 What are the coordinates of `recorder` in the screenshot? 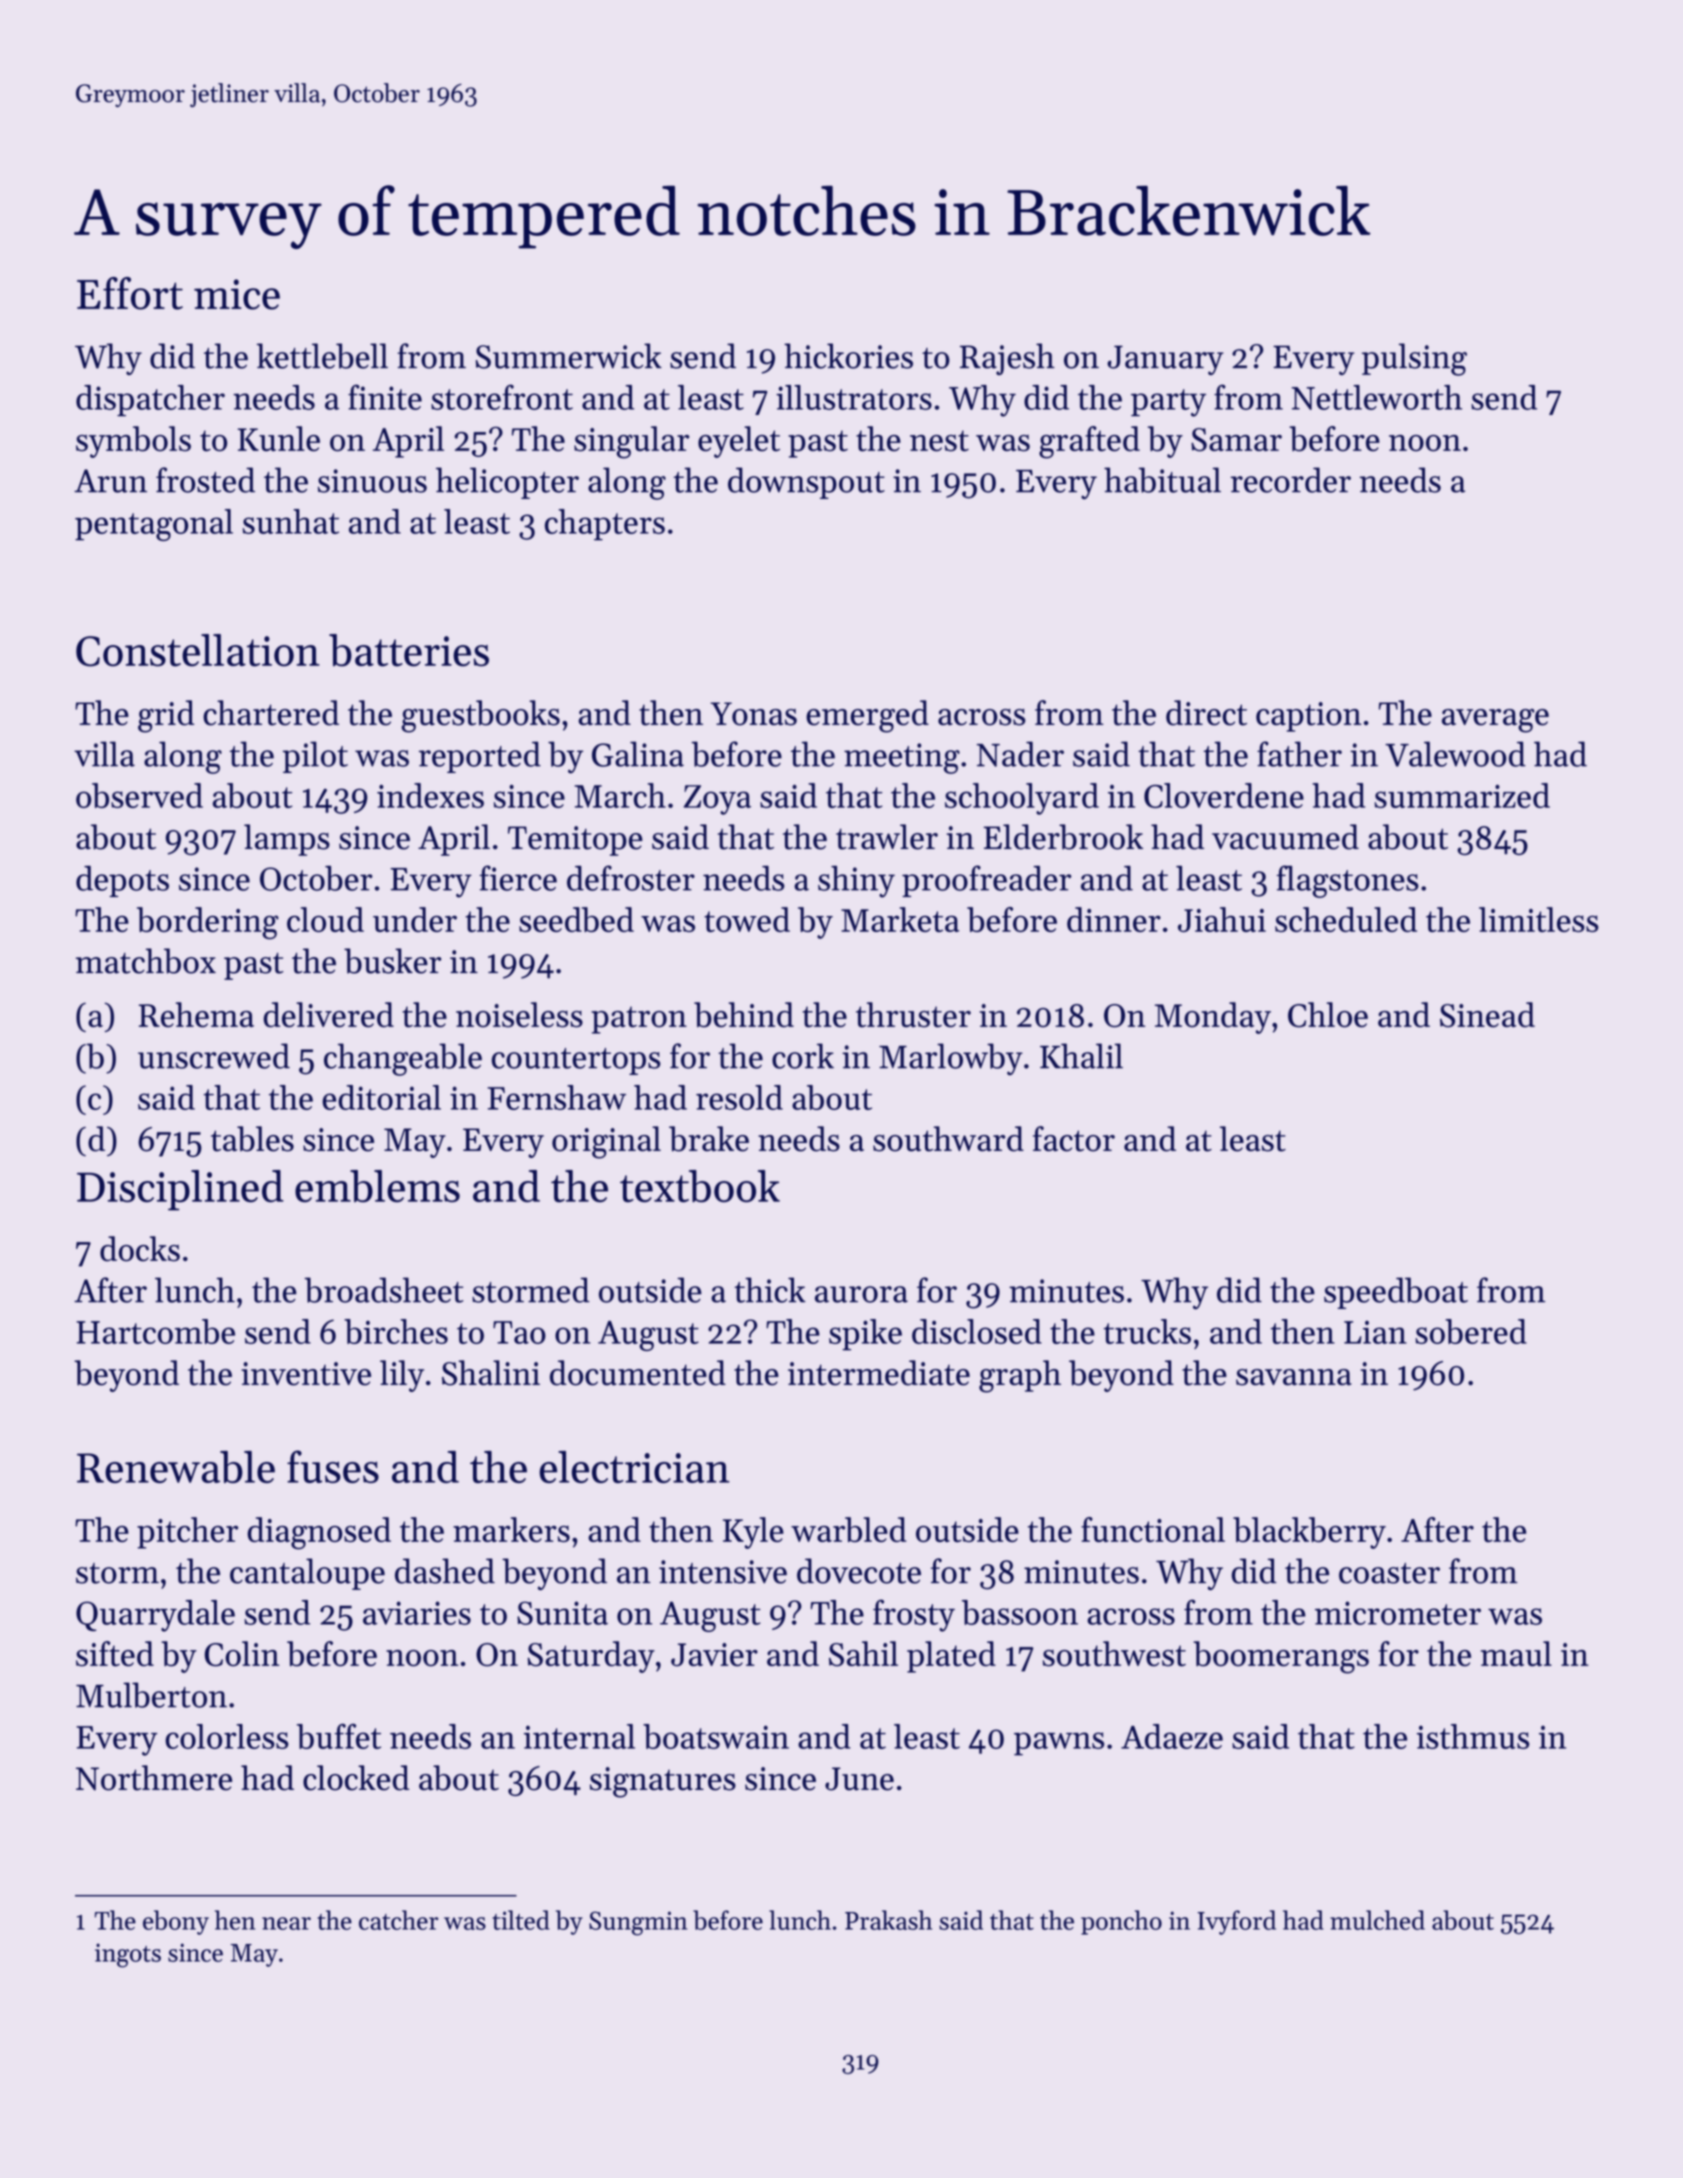 It's located at (1291, 480).
